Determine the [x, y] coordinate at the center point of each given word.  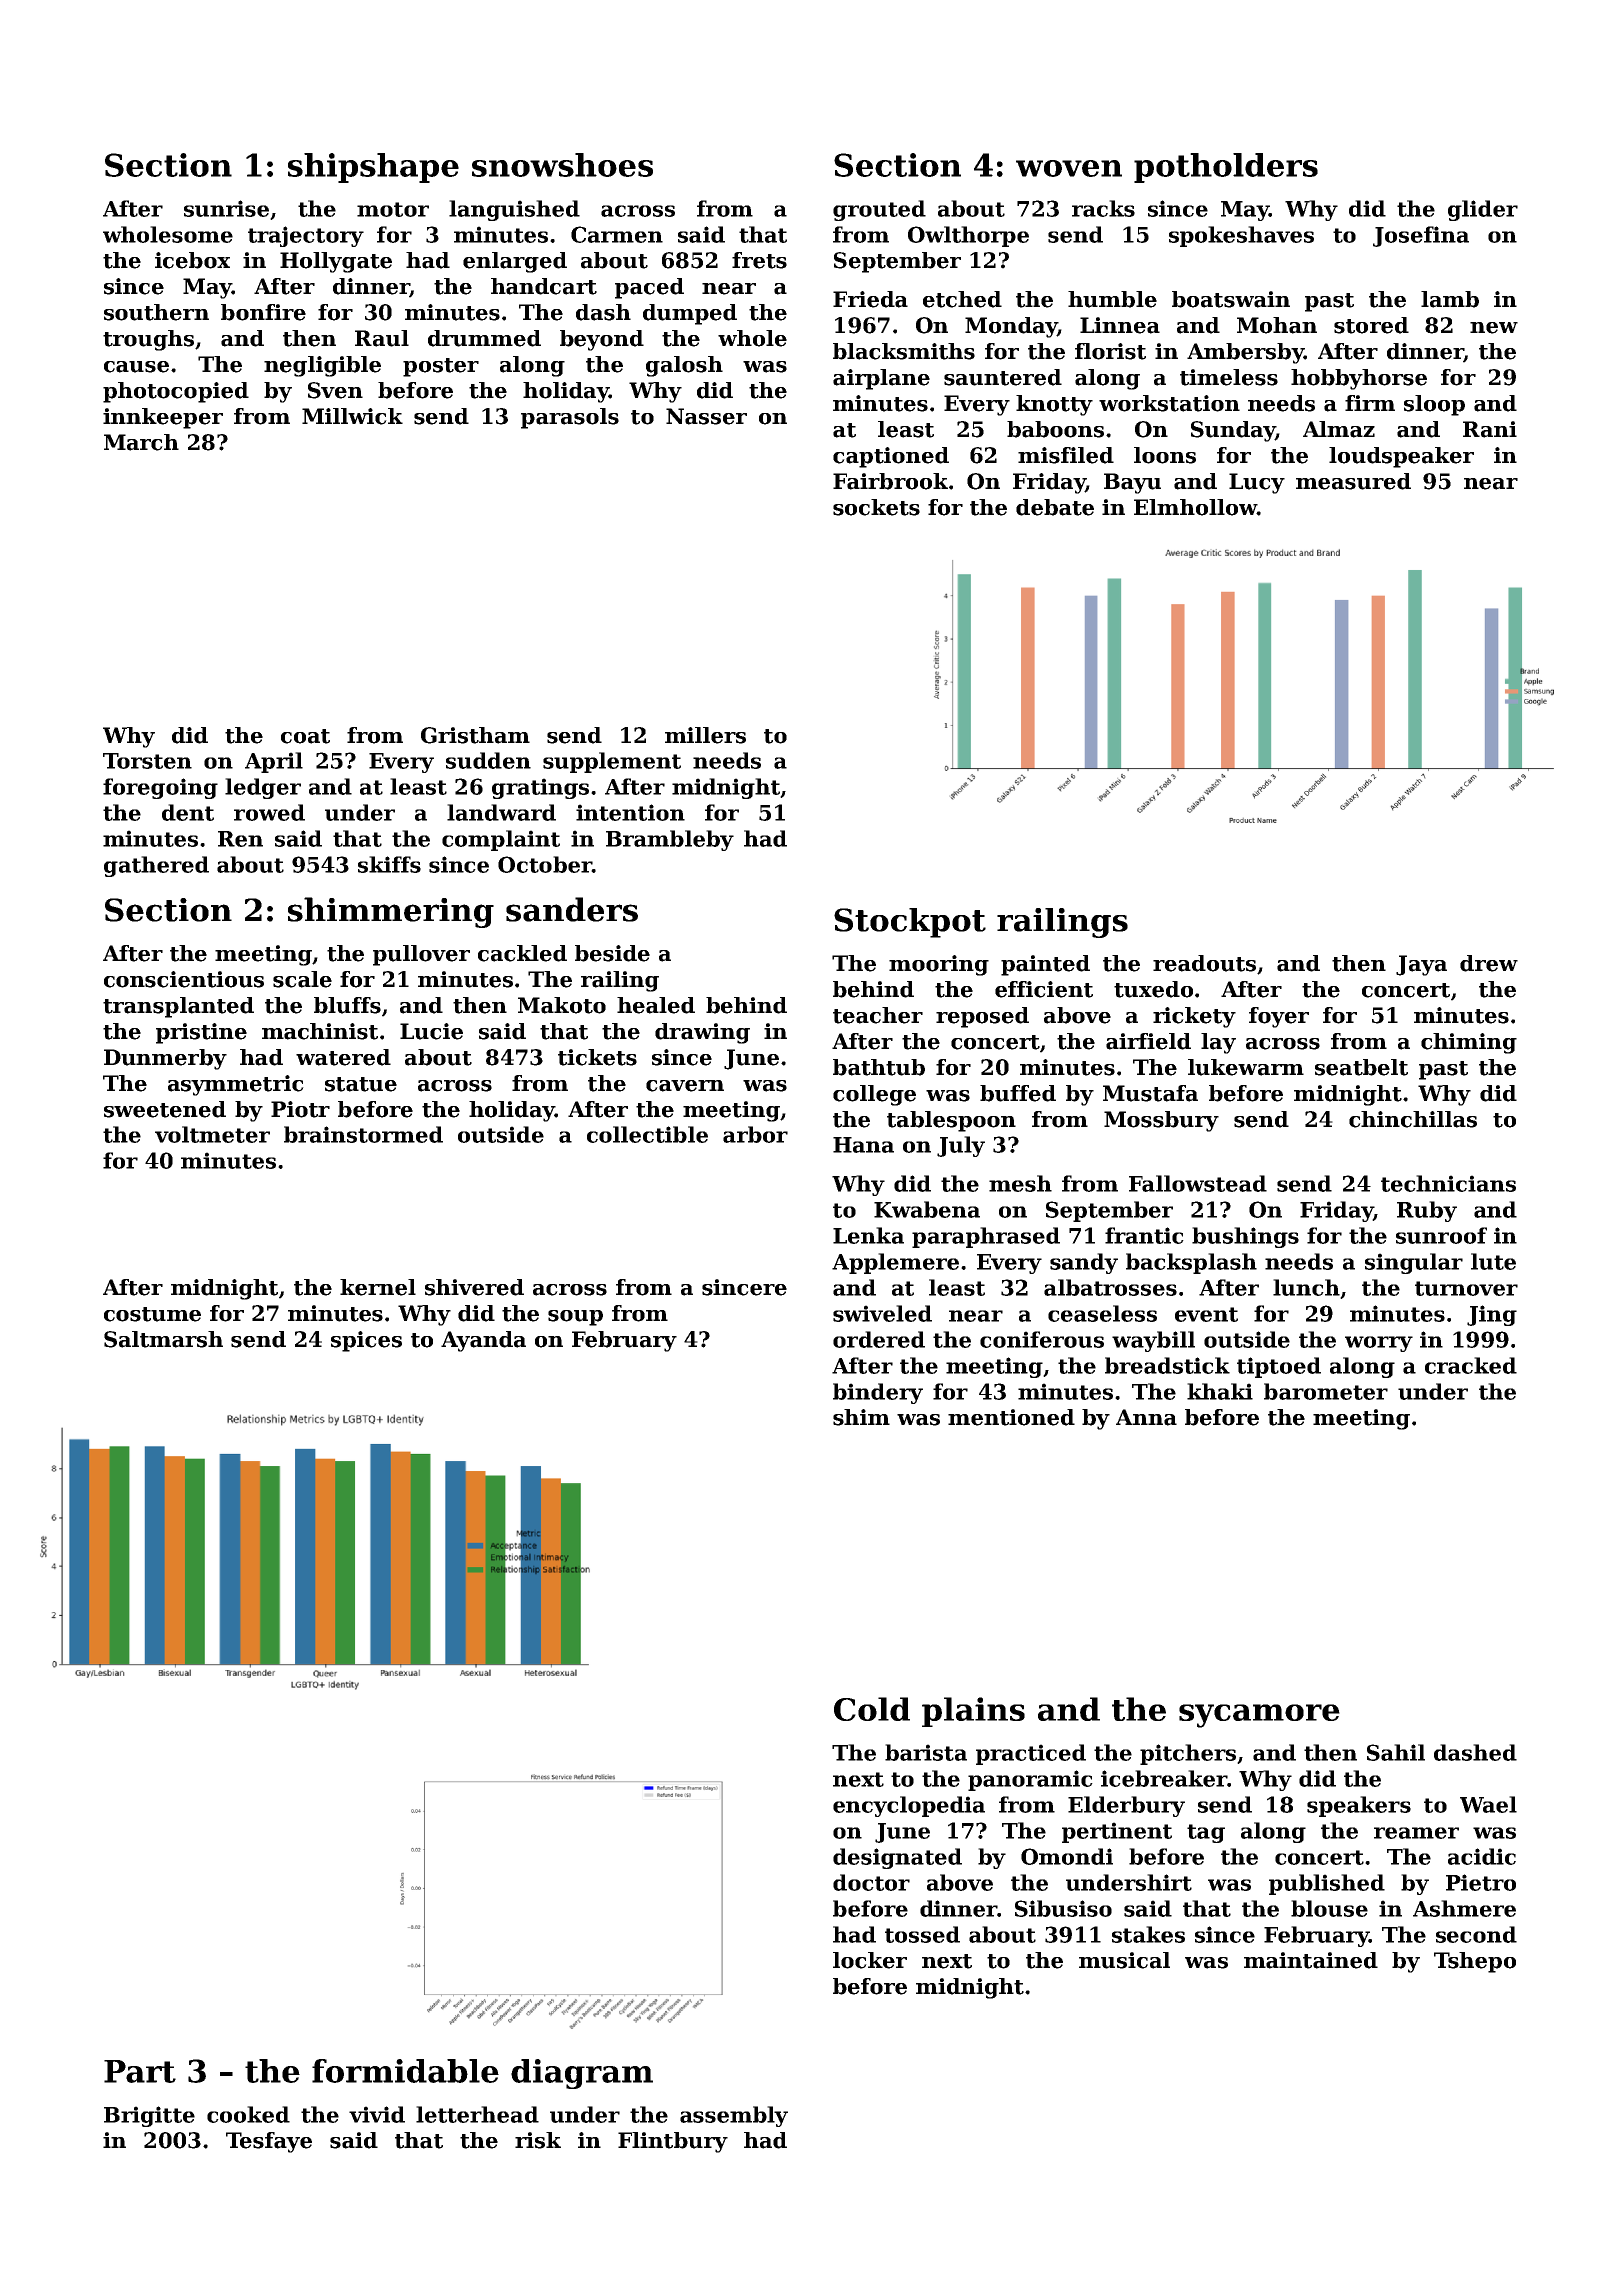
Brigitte [149, 2116]
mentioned [1011, 1417]
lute [1493, 1261]
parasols [570, 418]
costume [152, 1314]
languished [514, 210]
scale [302, 979]
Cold [872, 1709]
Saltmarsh [163, 1339]
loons [1165, 455]
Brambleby [670, 840]
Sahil [1396, 1752]
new [1494, 328]
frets [759, 260]
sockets [876, 507]
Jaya [1421, 965]
